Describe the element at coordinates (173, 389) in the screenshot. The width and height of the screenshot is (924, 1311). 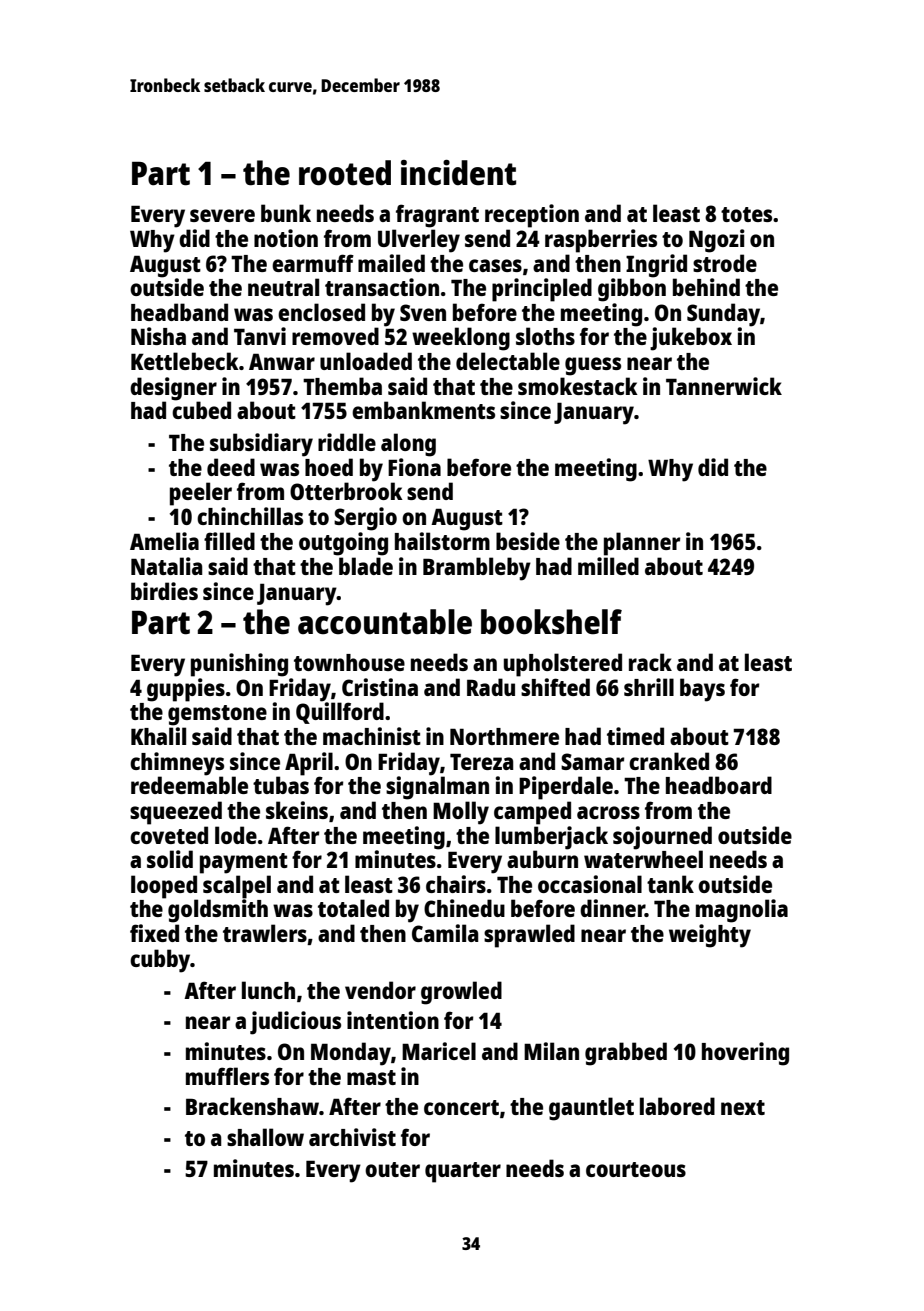
I see `designer` at that location.
